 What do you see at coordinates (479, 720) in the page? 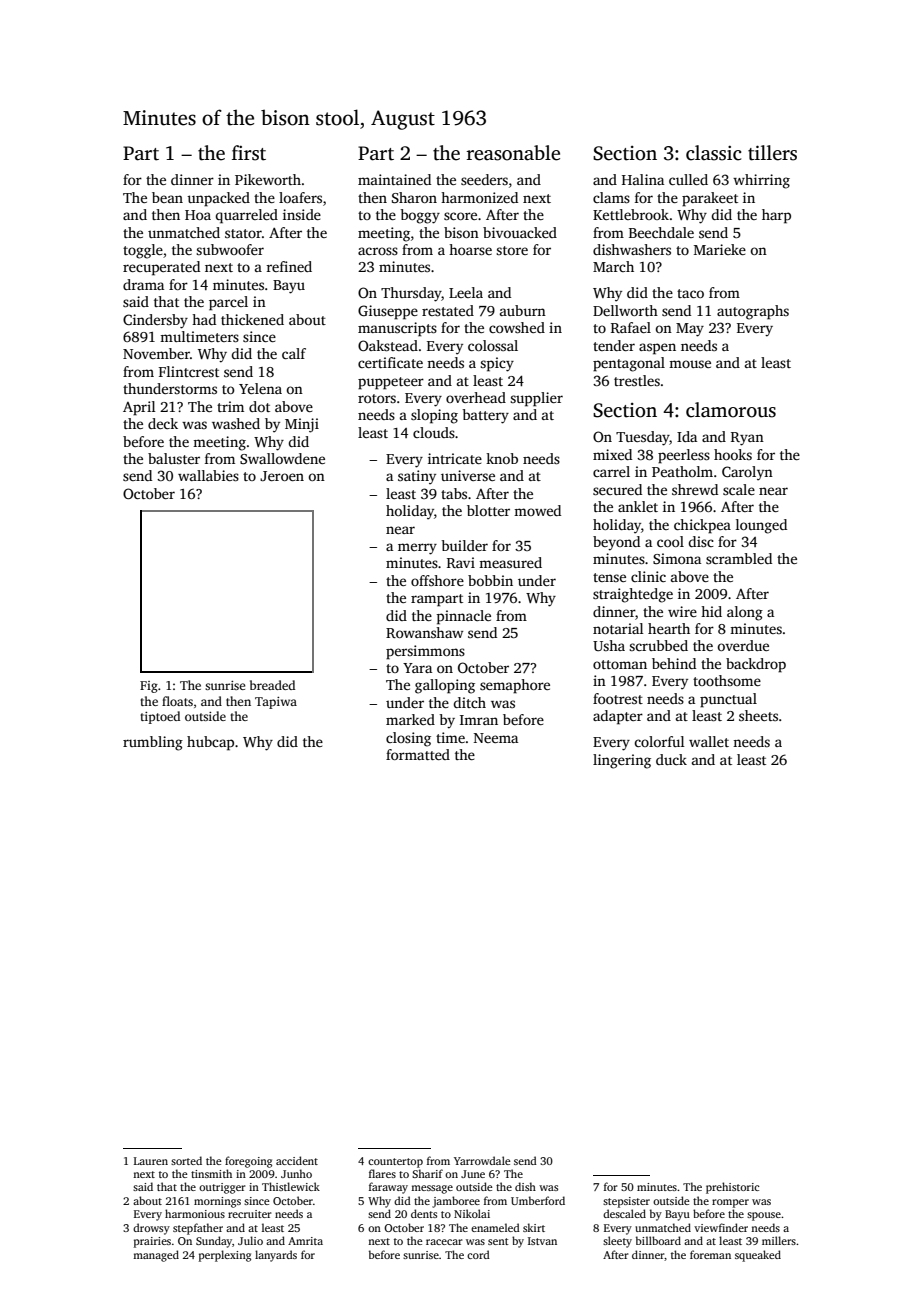
I see `Imran` at bounding box center [479, 720].
